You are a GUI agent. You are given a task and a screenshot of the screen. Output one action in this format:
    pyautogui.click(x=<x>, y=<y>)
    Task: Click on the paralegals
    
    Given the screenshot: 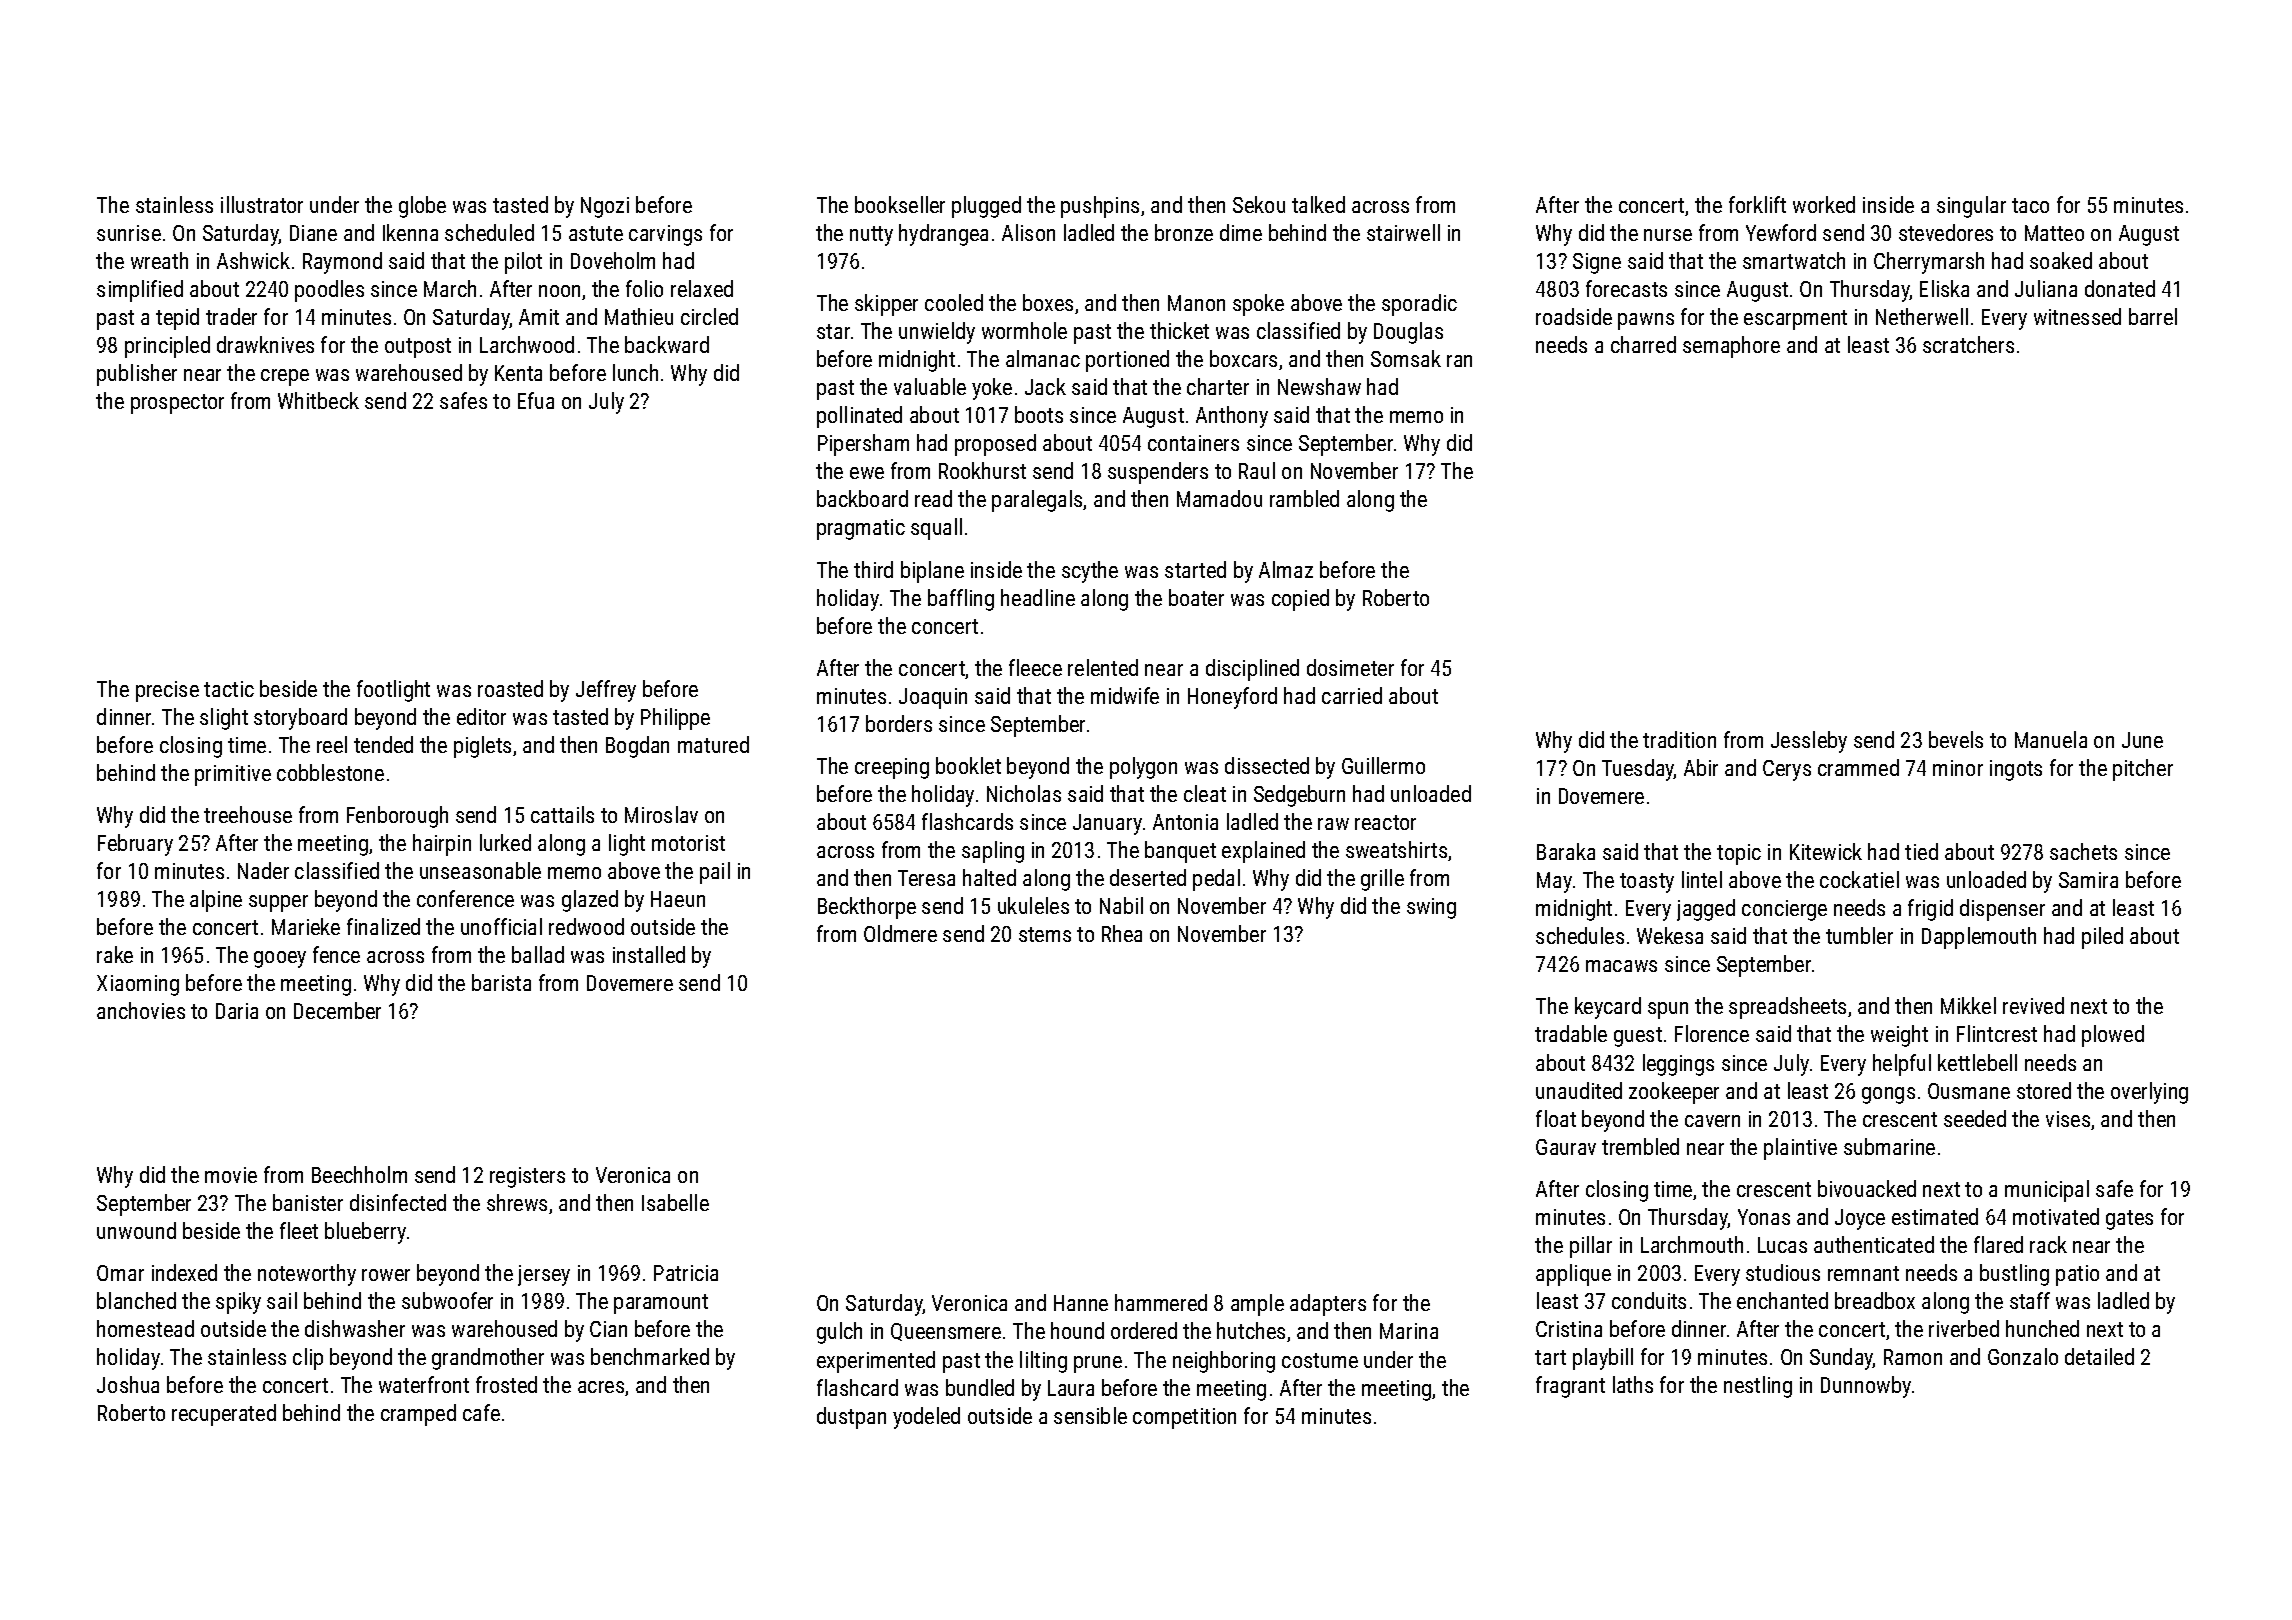 What is the action you would take?
    pyautogui.click(x=1037, y=501)
